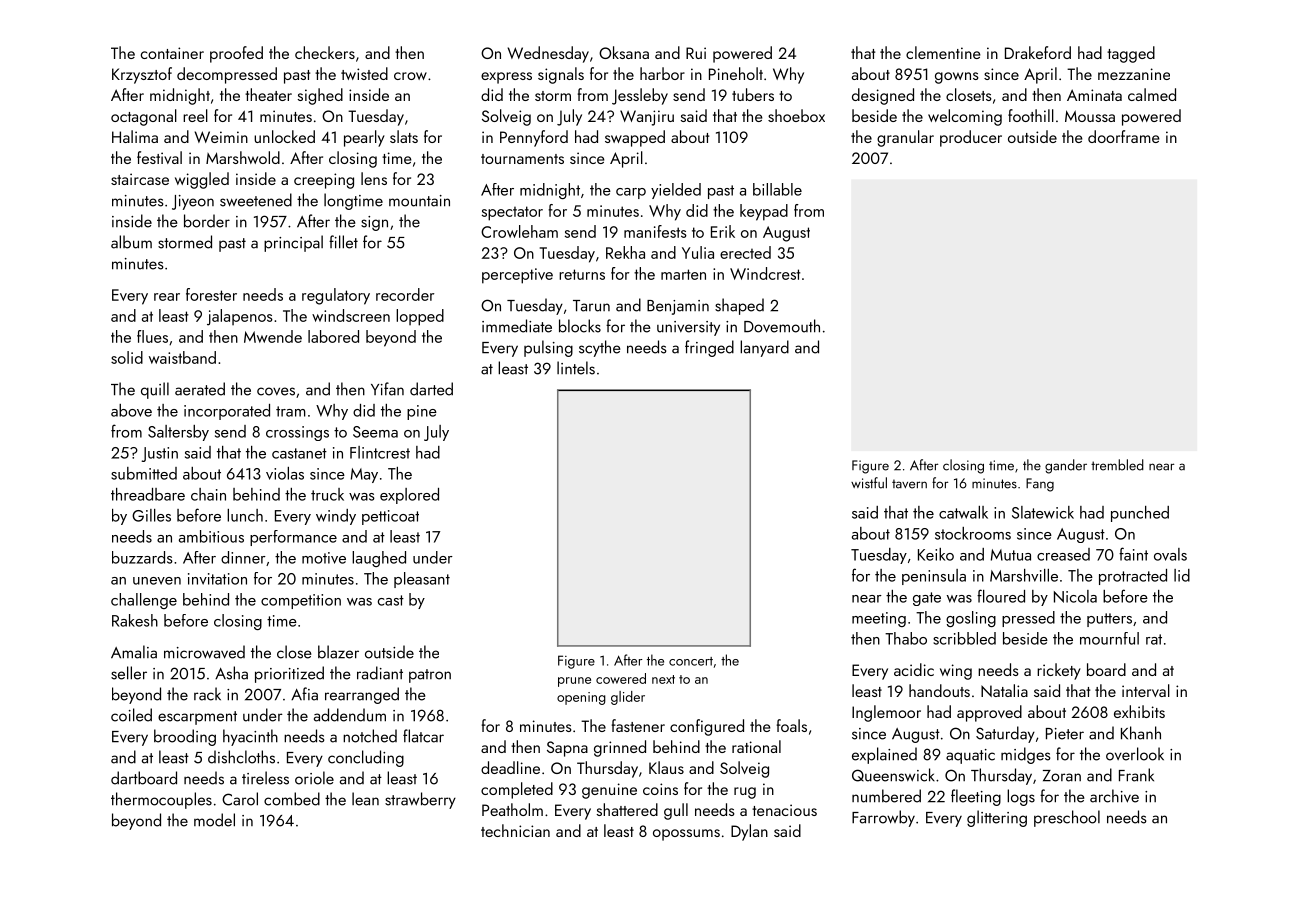 This screenshot has width=1308, height=924. I want to click on technician, so click(515, 830).
